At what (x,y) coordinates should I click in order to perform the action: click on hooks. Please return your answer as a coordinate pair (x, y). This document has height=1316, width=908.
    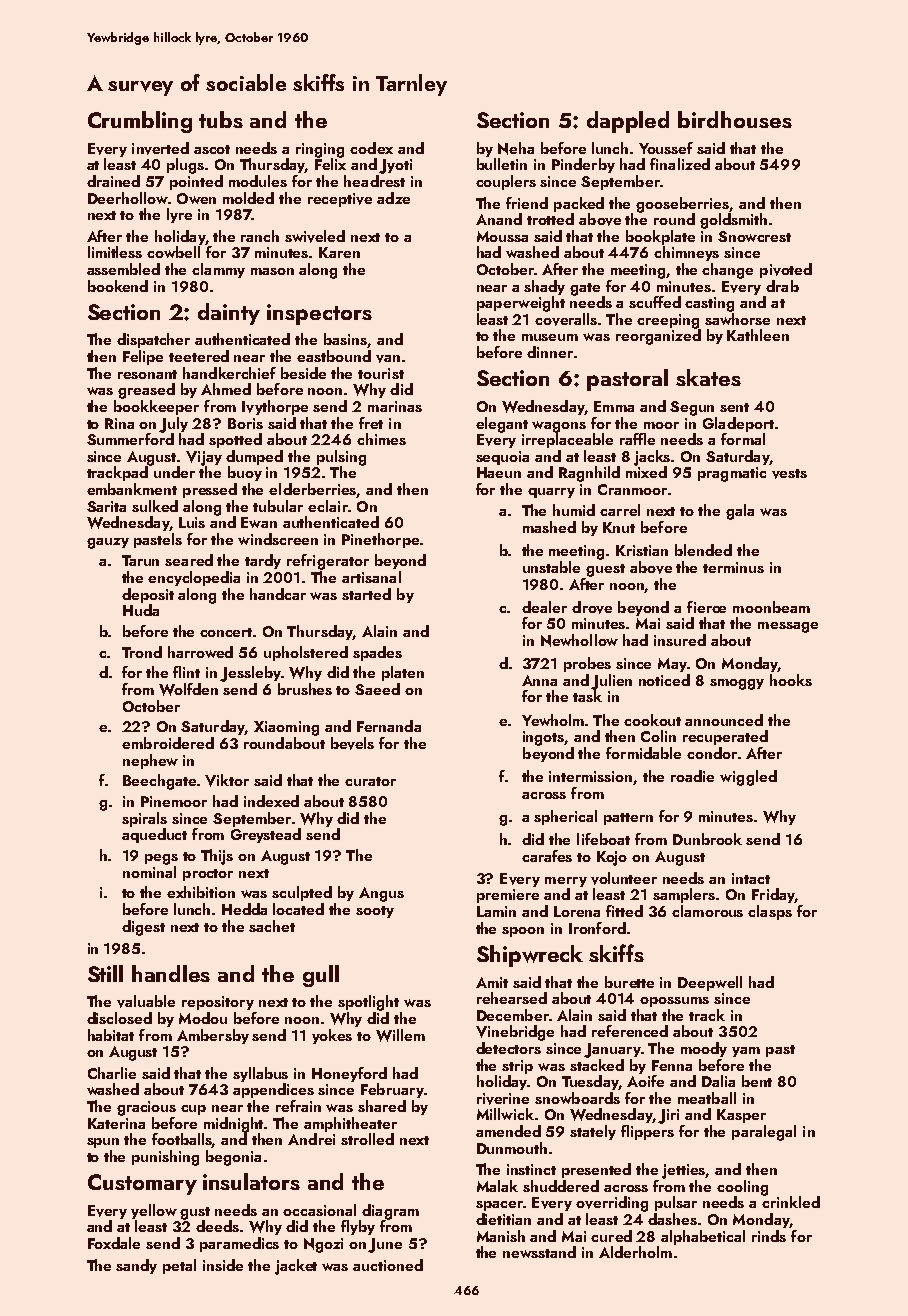
    Looking at the image, I should click on (791, 680).
